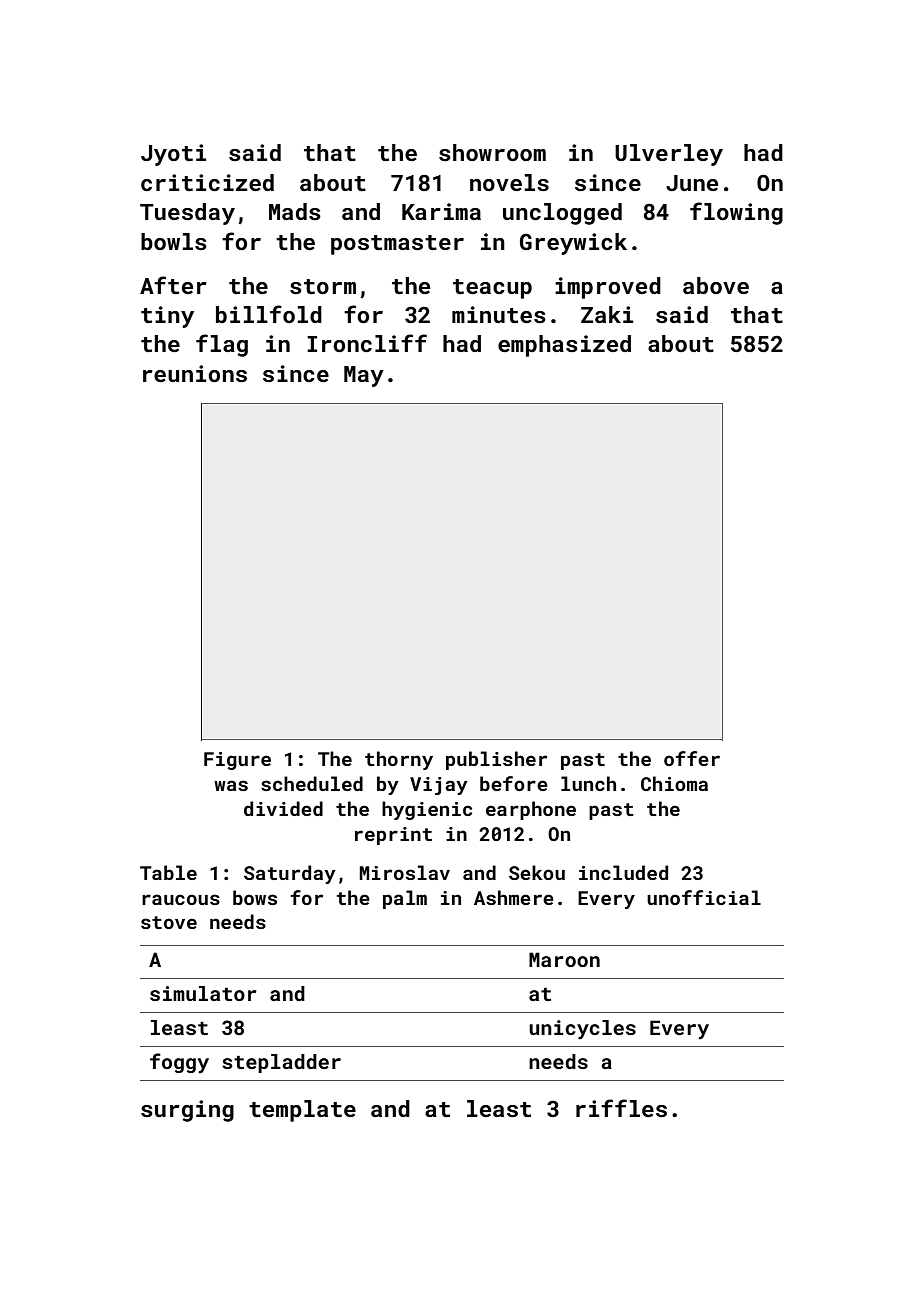 Image resolution: width=924 pixels, height=1311 pixels. What do you see at coordinates (203, 993) in the page?
I see `simulator` at bounding box center [203, 993].
